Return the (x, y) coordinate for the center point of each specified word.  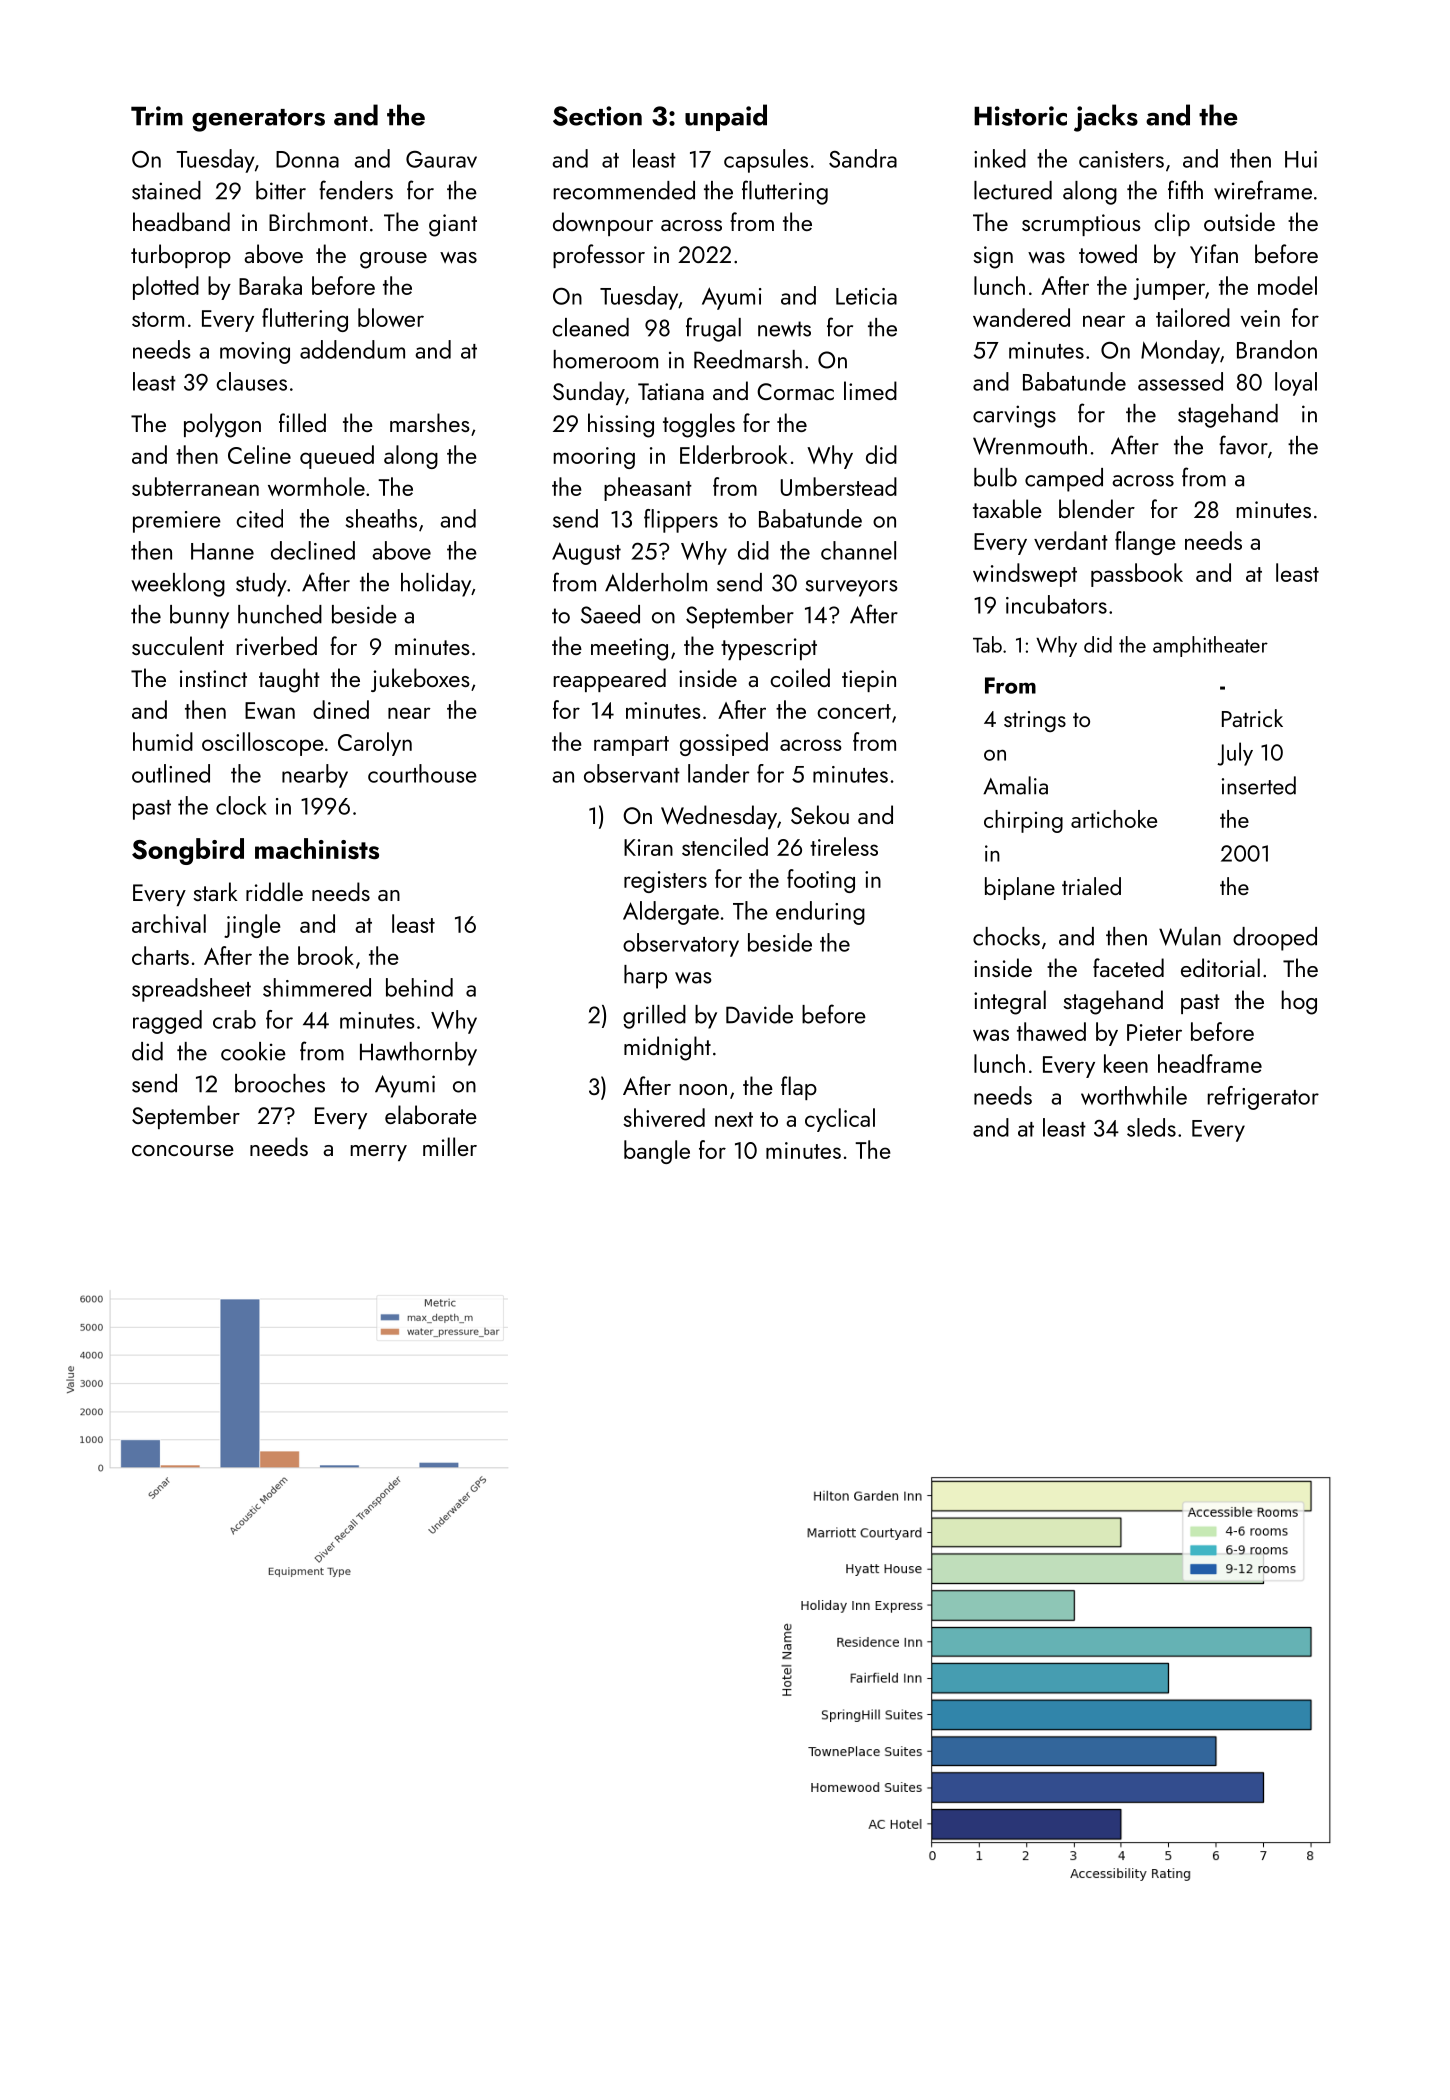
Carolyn (375, 744)
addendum (352, 349)
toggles (699, 425)
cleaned (590, 327)
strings (1035, 721)
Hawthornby (418, 1054)
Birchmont (318, 221)
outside (1239, 221)
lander (718, 773)
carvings (1014, 416)
